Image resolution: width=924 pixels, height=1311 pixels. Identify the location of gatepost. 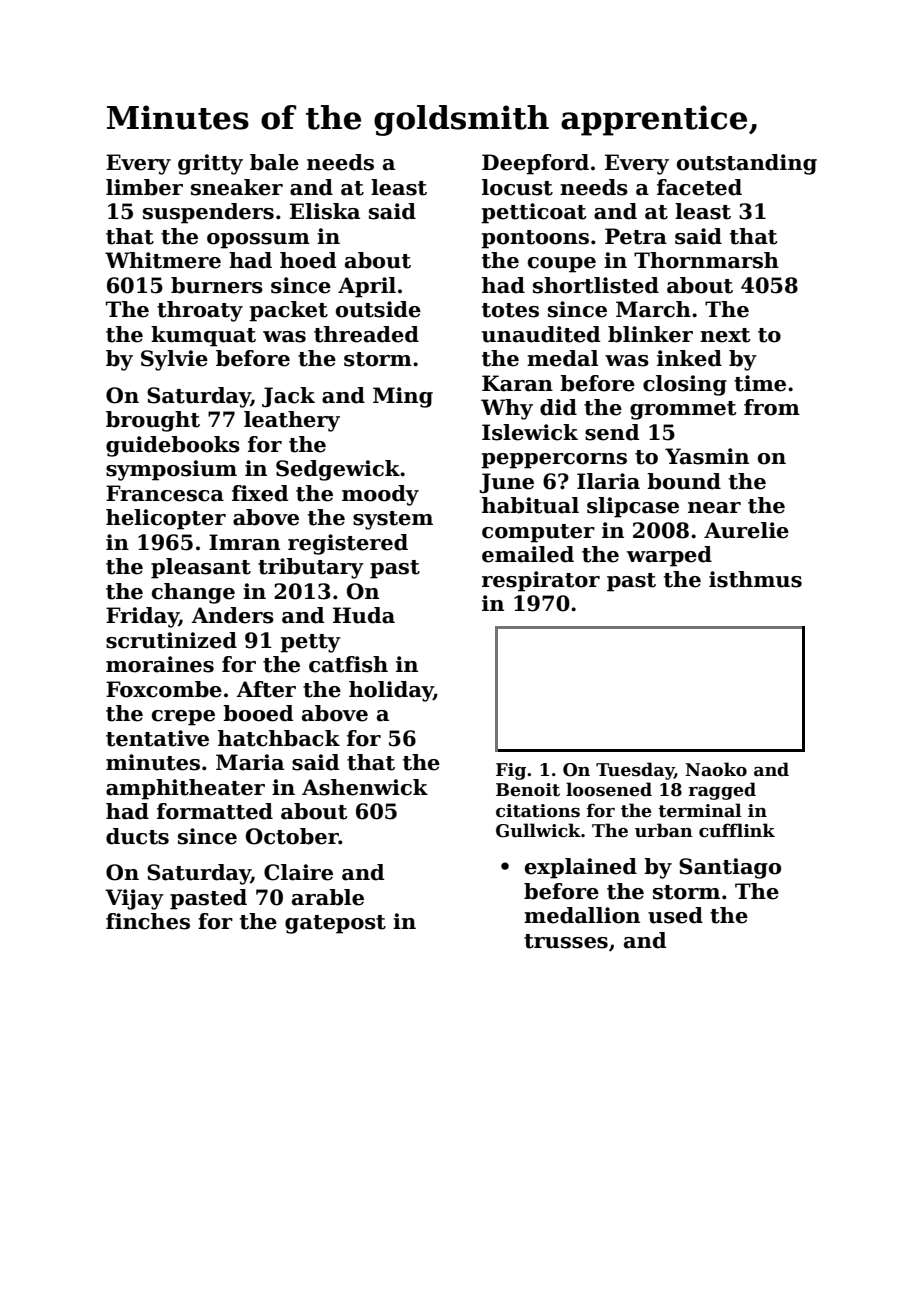
(335, 924).
